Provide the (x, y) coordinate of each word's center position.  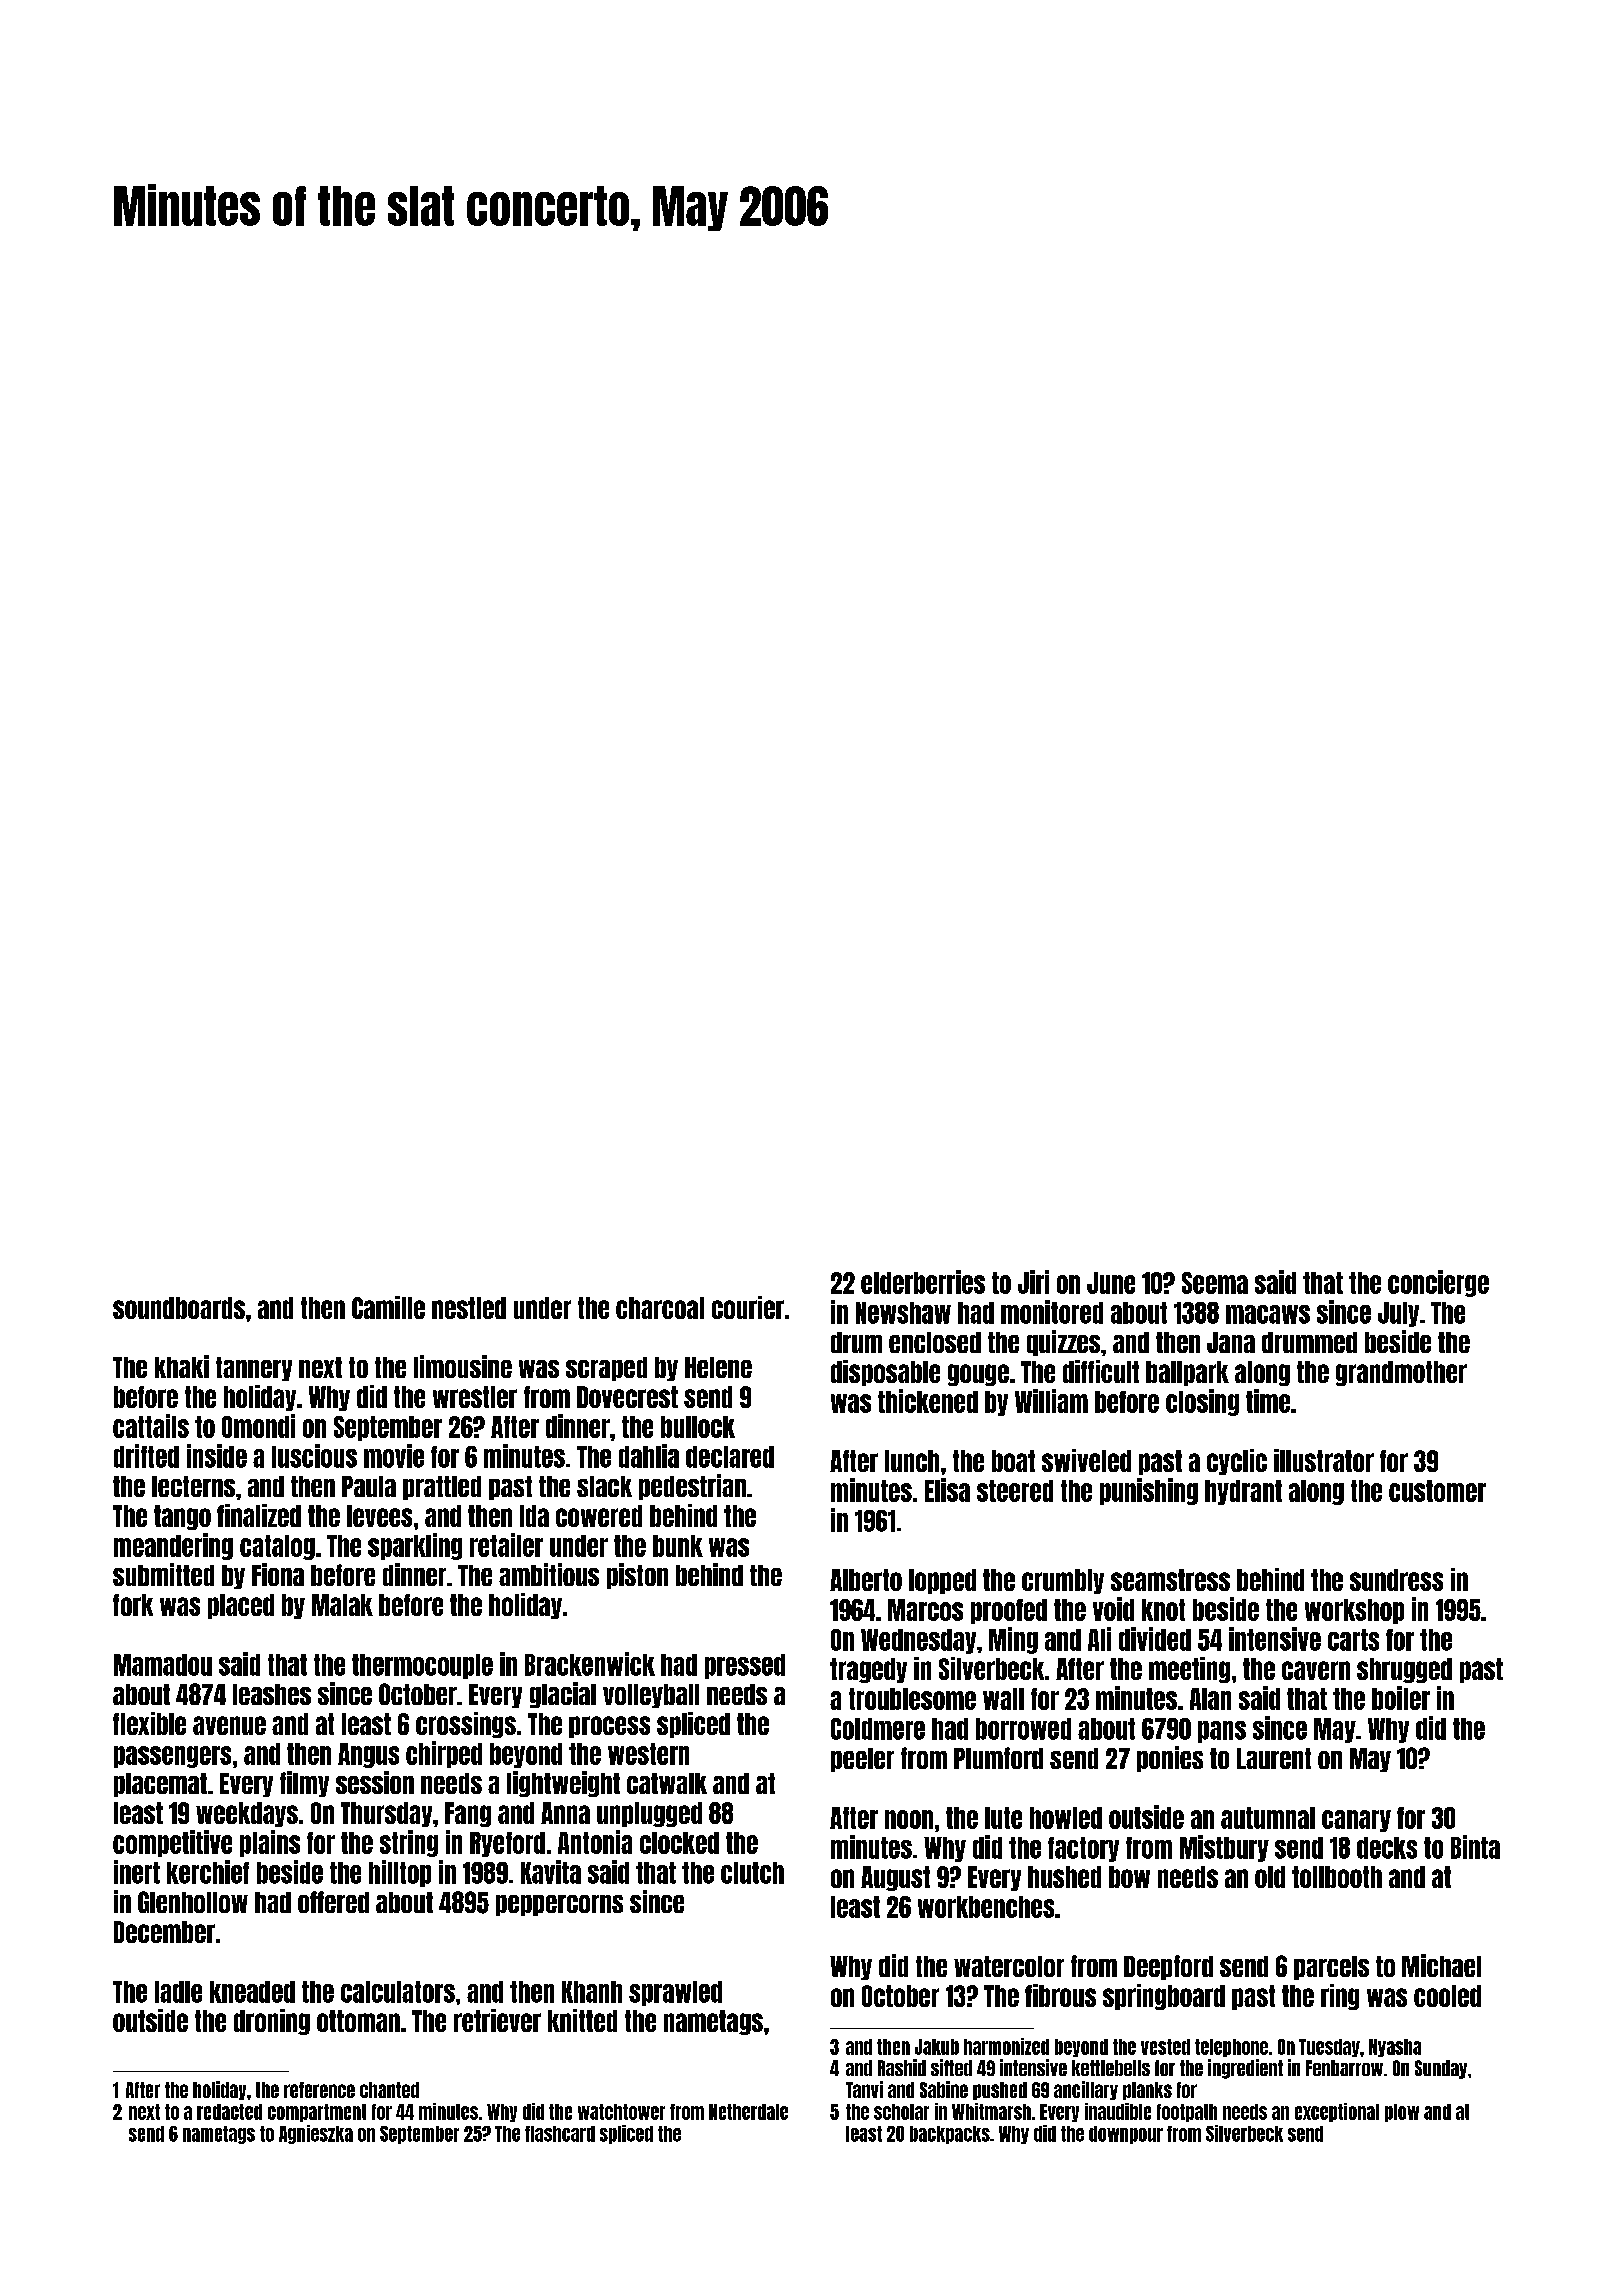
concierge (1438, 1283)
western (648, 1754)
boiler (1401, 1698)
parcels (1331, 1968)
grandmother (1401, 1373)
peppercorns (559, 1905)
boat (1013, 1461)
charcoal (660, 1308)
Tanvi (864, 2089)
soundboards (179, 1308)
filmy (304, 1784)
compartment (317, 2113)
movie (394, 1456)
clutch (752, 1873)
